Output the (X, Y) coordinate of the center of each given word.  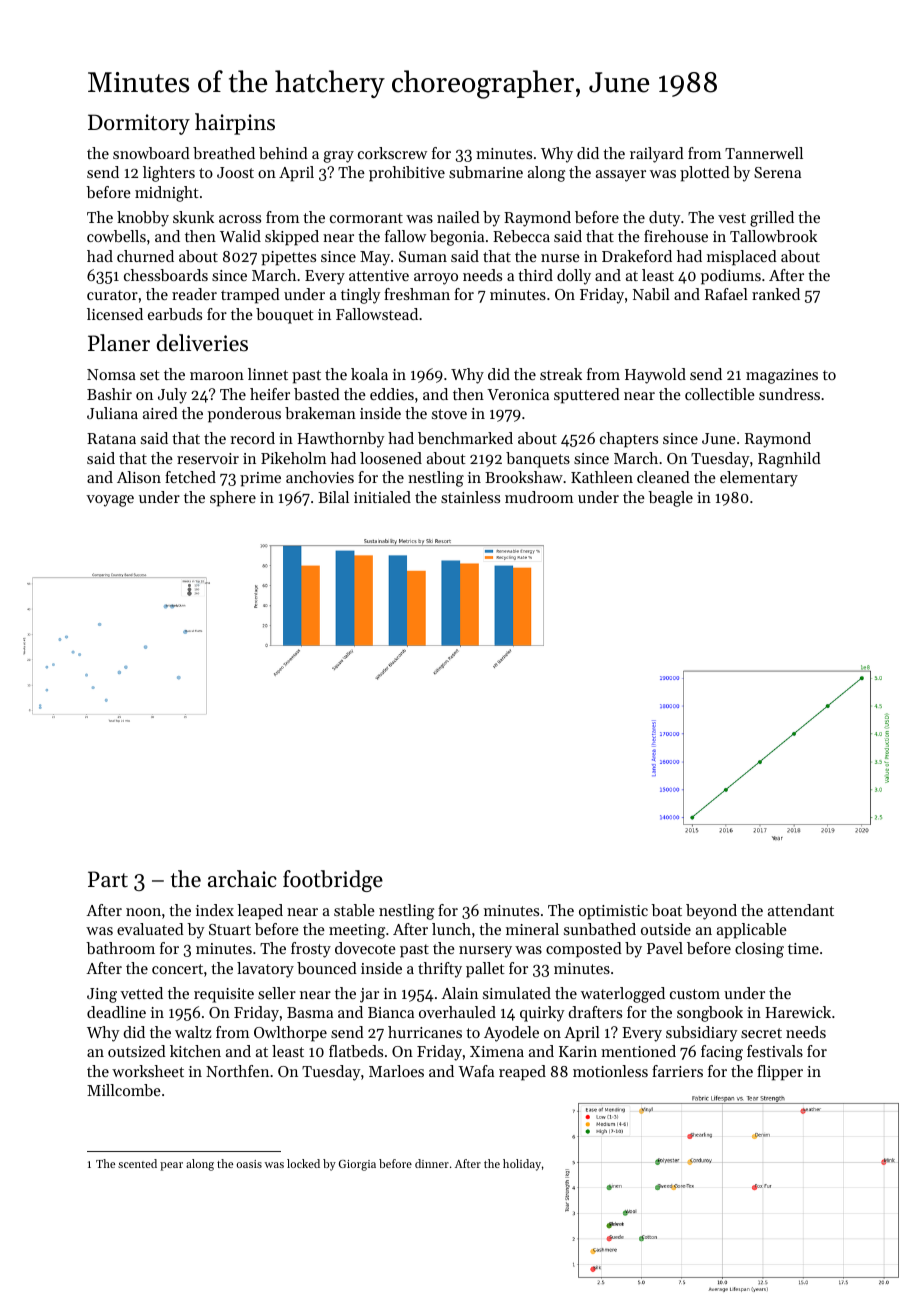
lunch (451, 929)
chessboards (166, 275)
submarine (486, 172)
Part (108, 879)
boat (666, 910)
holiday (522, 1165)
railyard (657, 155)
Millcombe (124, 1090)
